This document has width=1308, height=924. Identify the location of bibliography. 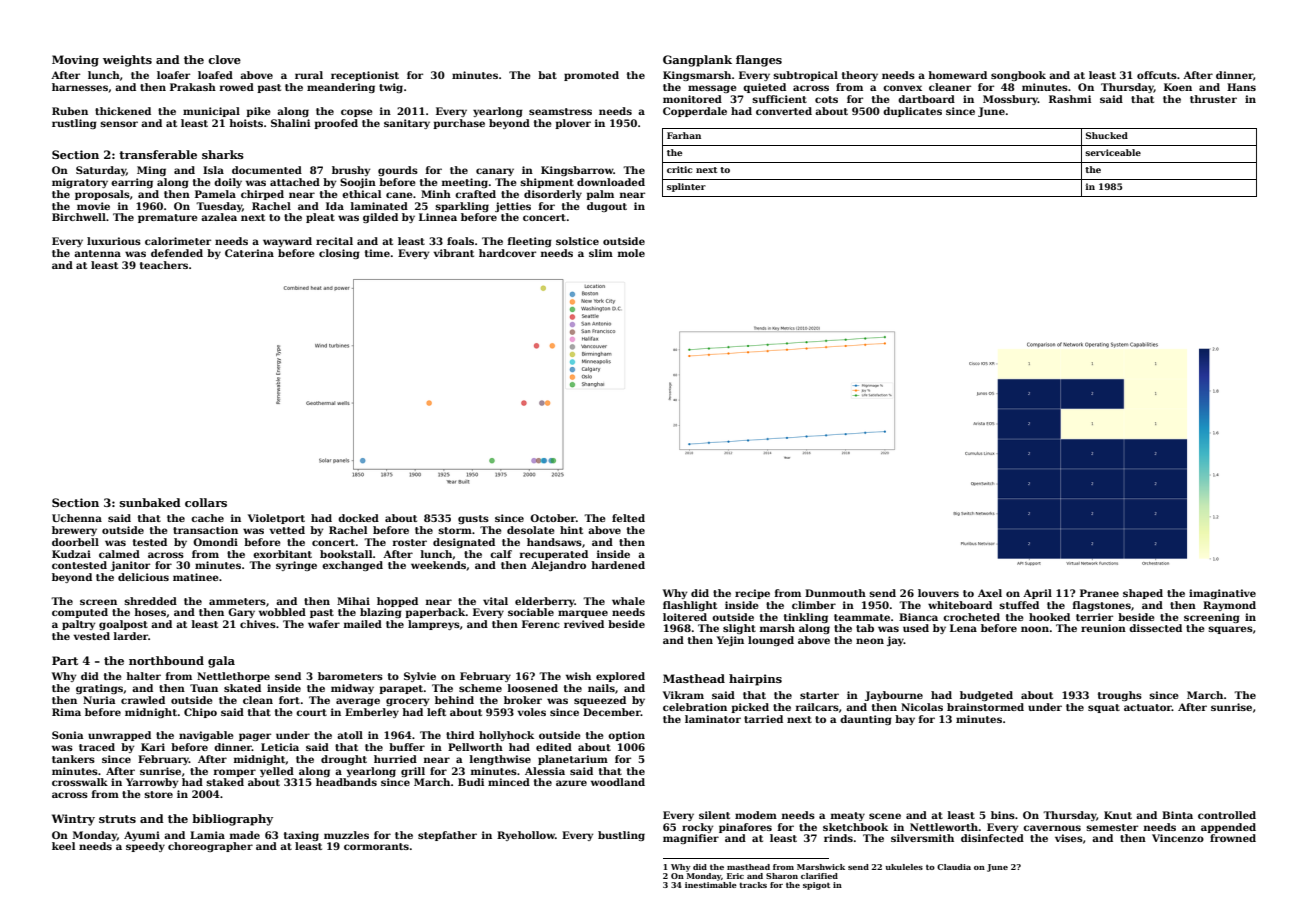
(232, 820).
